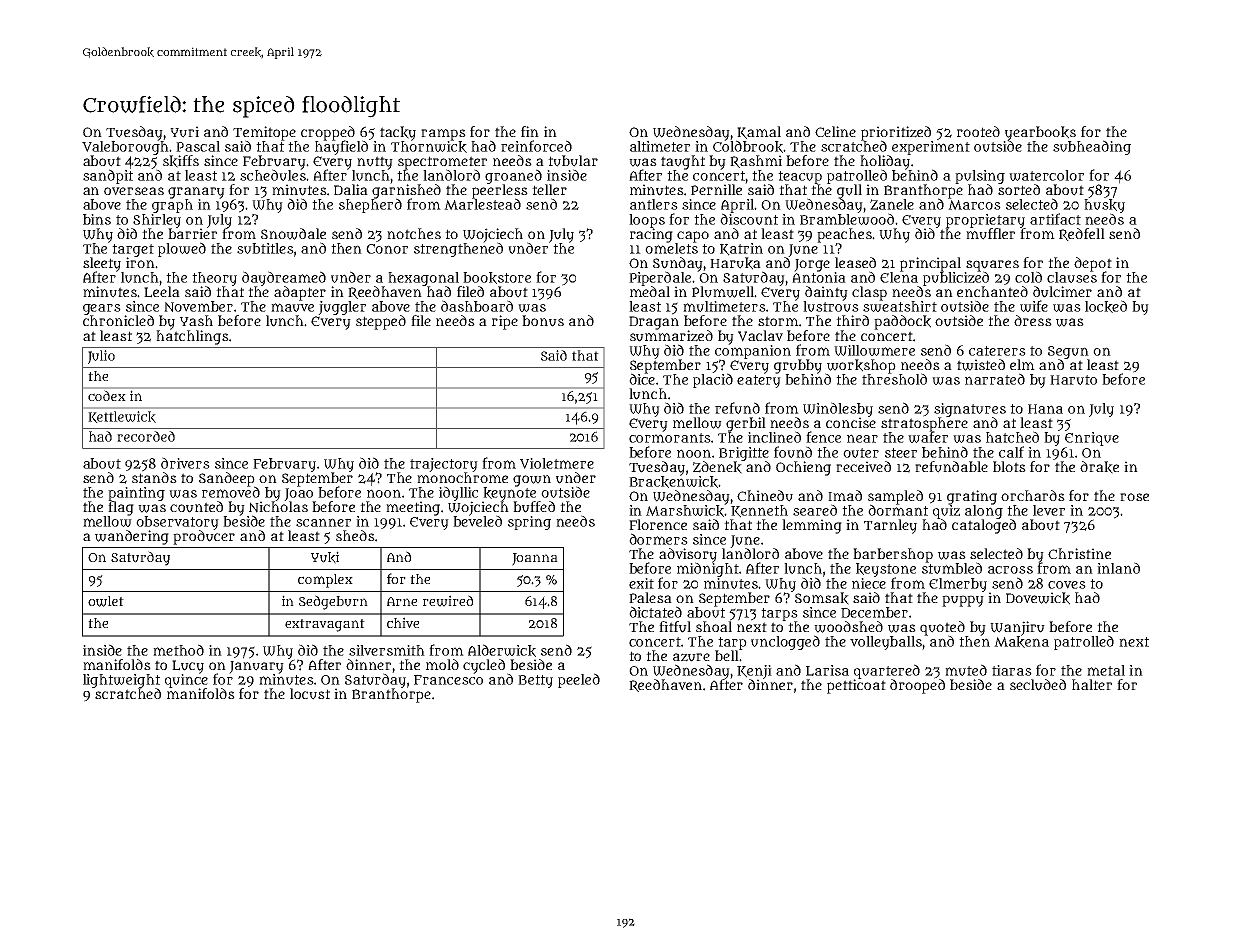 The image size is (1233, 952). What do you see at coordinates (997, 351) in the screenshot?
I see `caterers` at bounding box center [997, 351].
